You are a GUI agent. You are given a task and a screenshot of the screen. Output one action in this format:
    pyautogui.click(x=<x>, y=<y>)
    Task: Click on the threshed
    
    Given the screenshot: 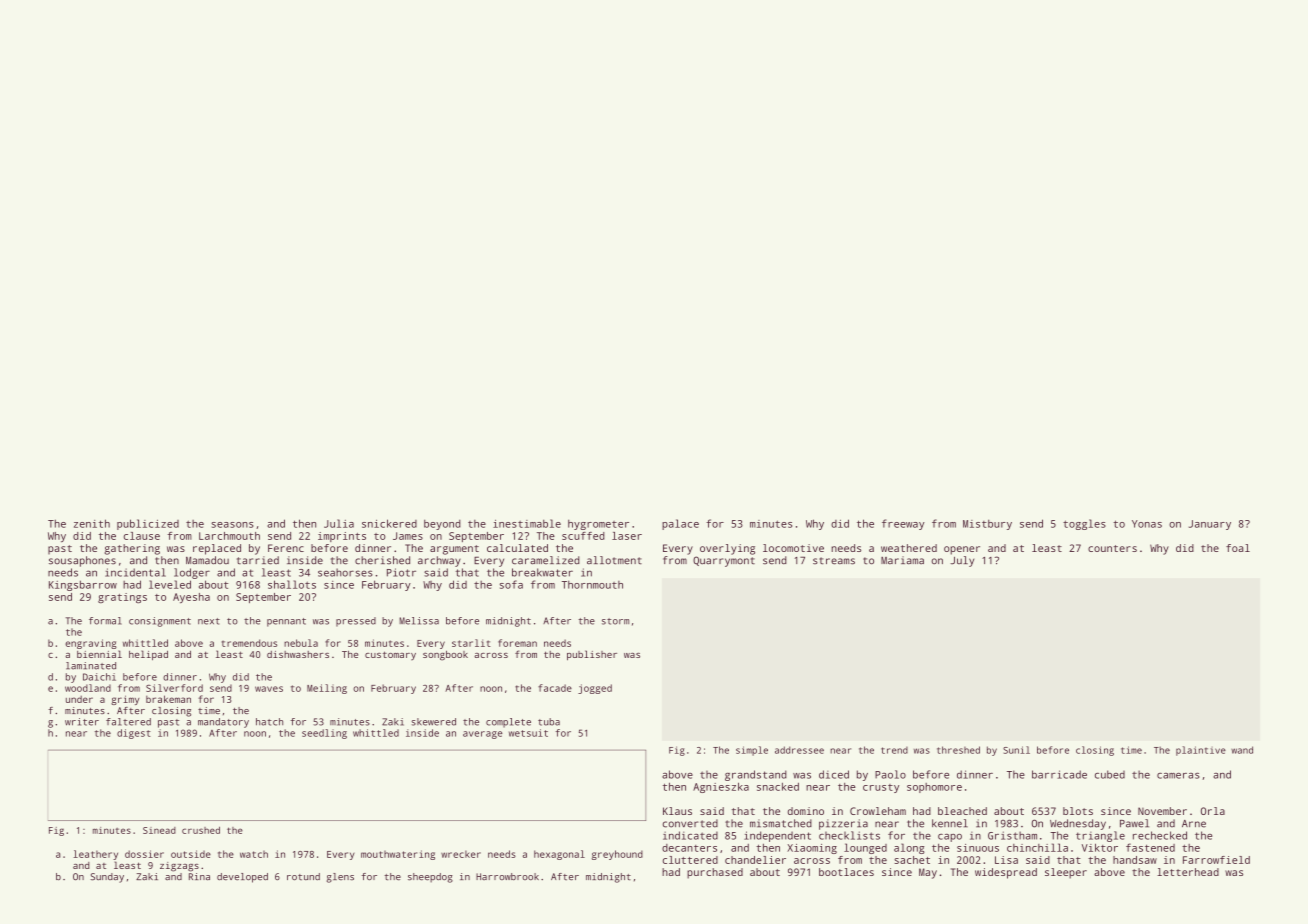 What is the action you would take?
    pyautogui.click(x=958, y=750)
